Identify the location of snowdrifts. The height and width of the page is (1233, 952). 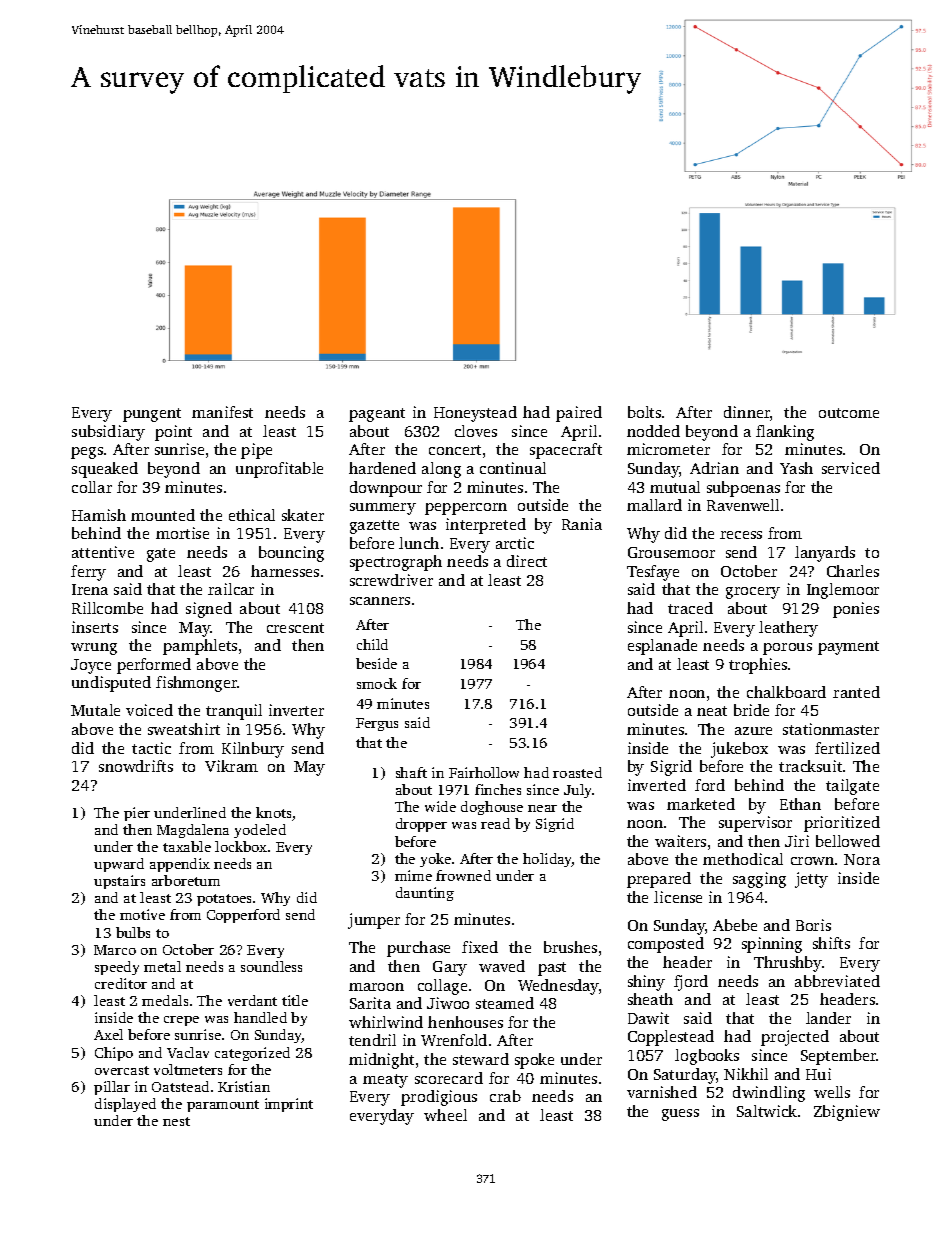
(136, 766).
